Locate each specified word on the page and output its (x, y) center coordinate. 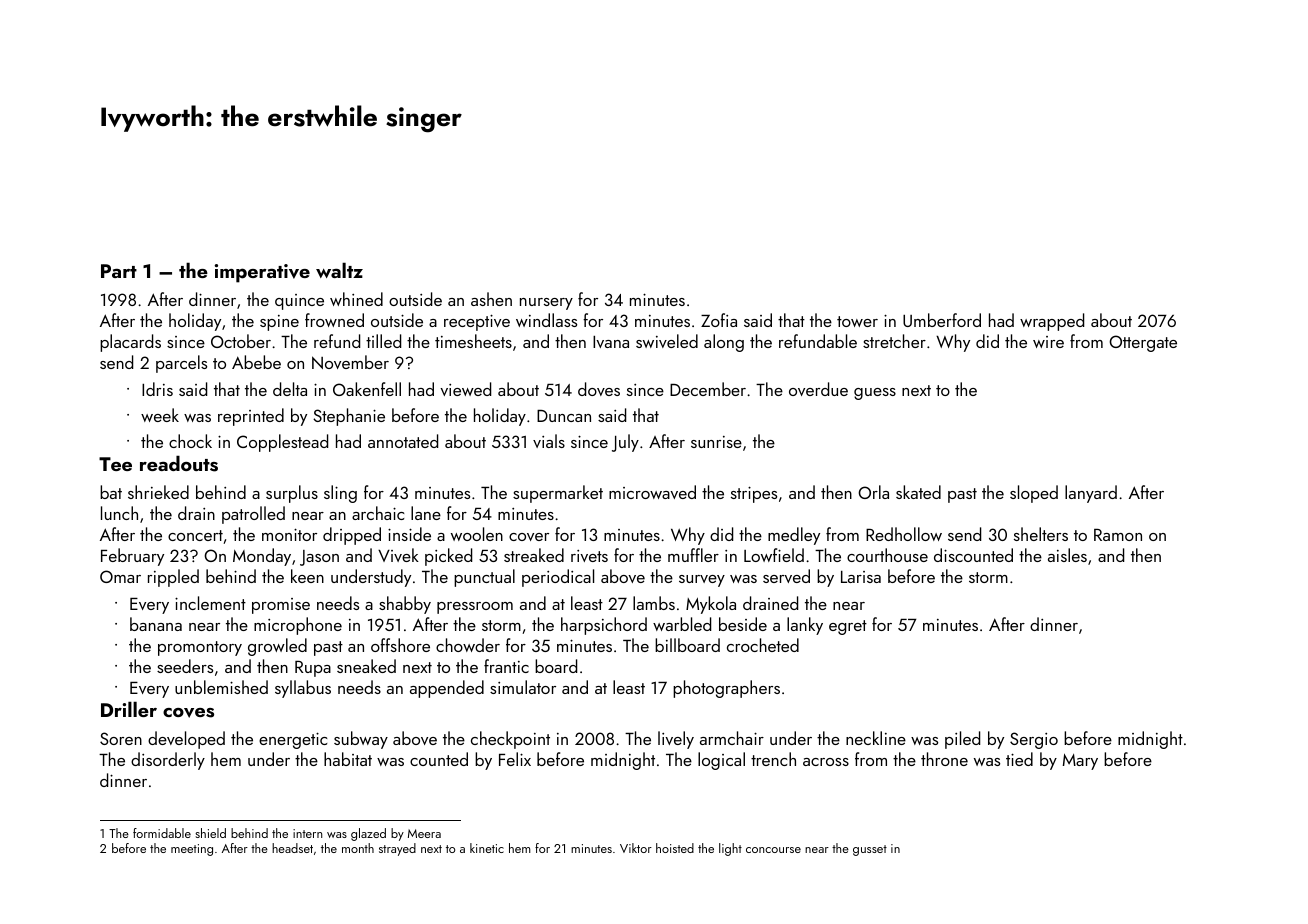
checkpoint (510, 740)
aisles (1067, 555)
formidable (162, 833)
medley (794, 536)
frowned (334, 320)
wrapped (1052, 322)
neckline (876, 738)
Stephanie (349, 417)
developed (186, 740)
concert (195, 535)
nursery (546, 304)
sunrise (716, 442)
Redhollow (904, 534)
